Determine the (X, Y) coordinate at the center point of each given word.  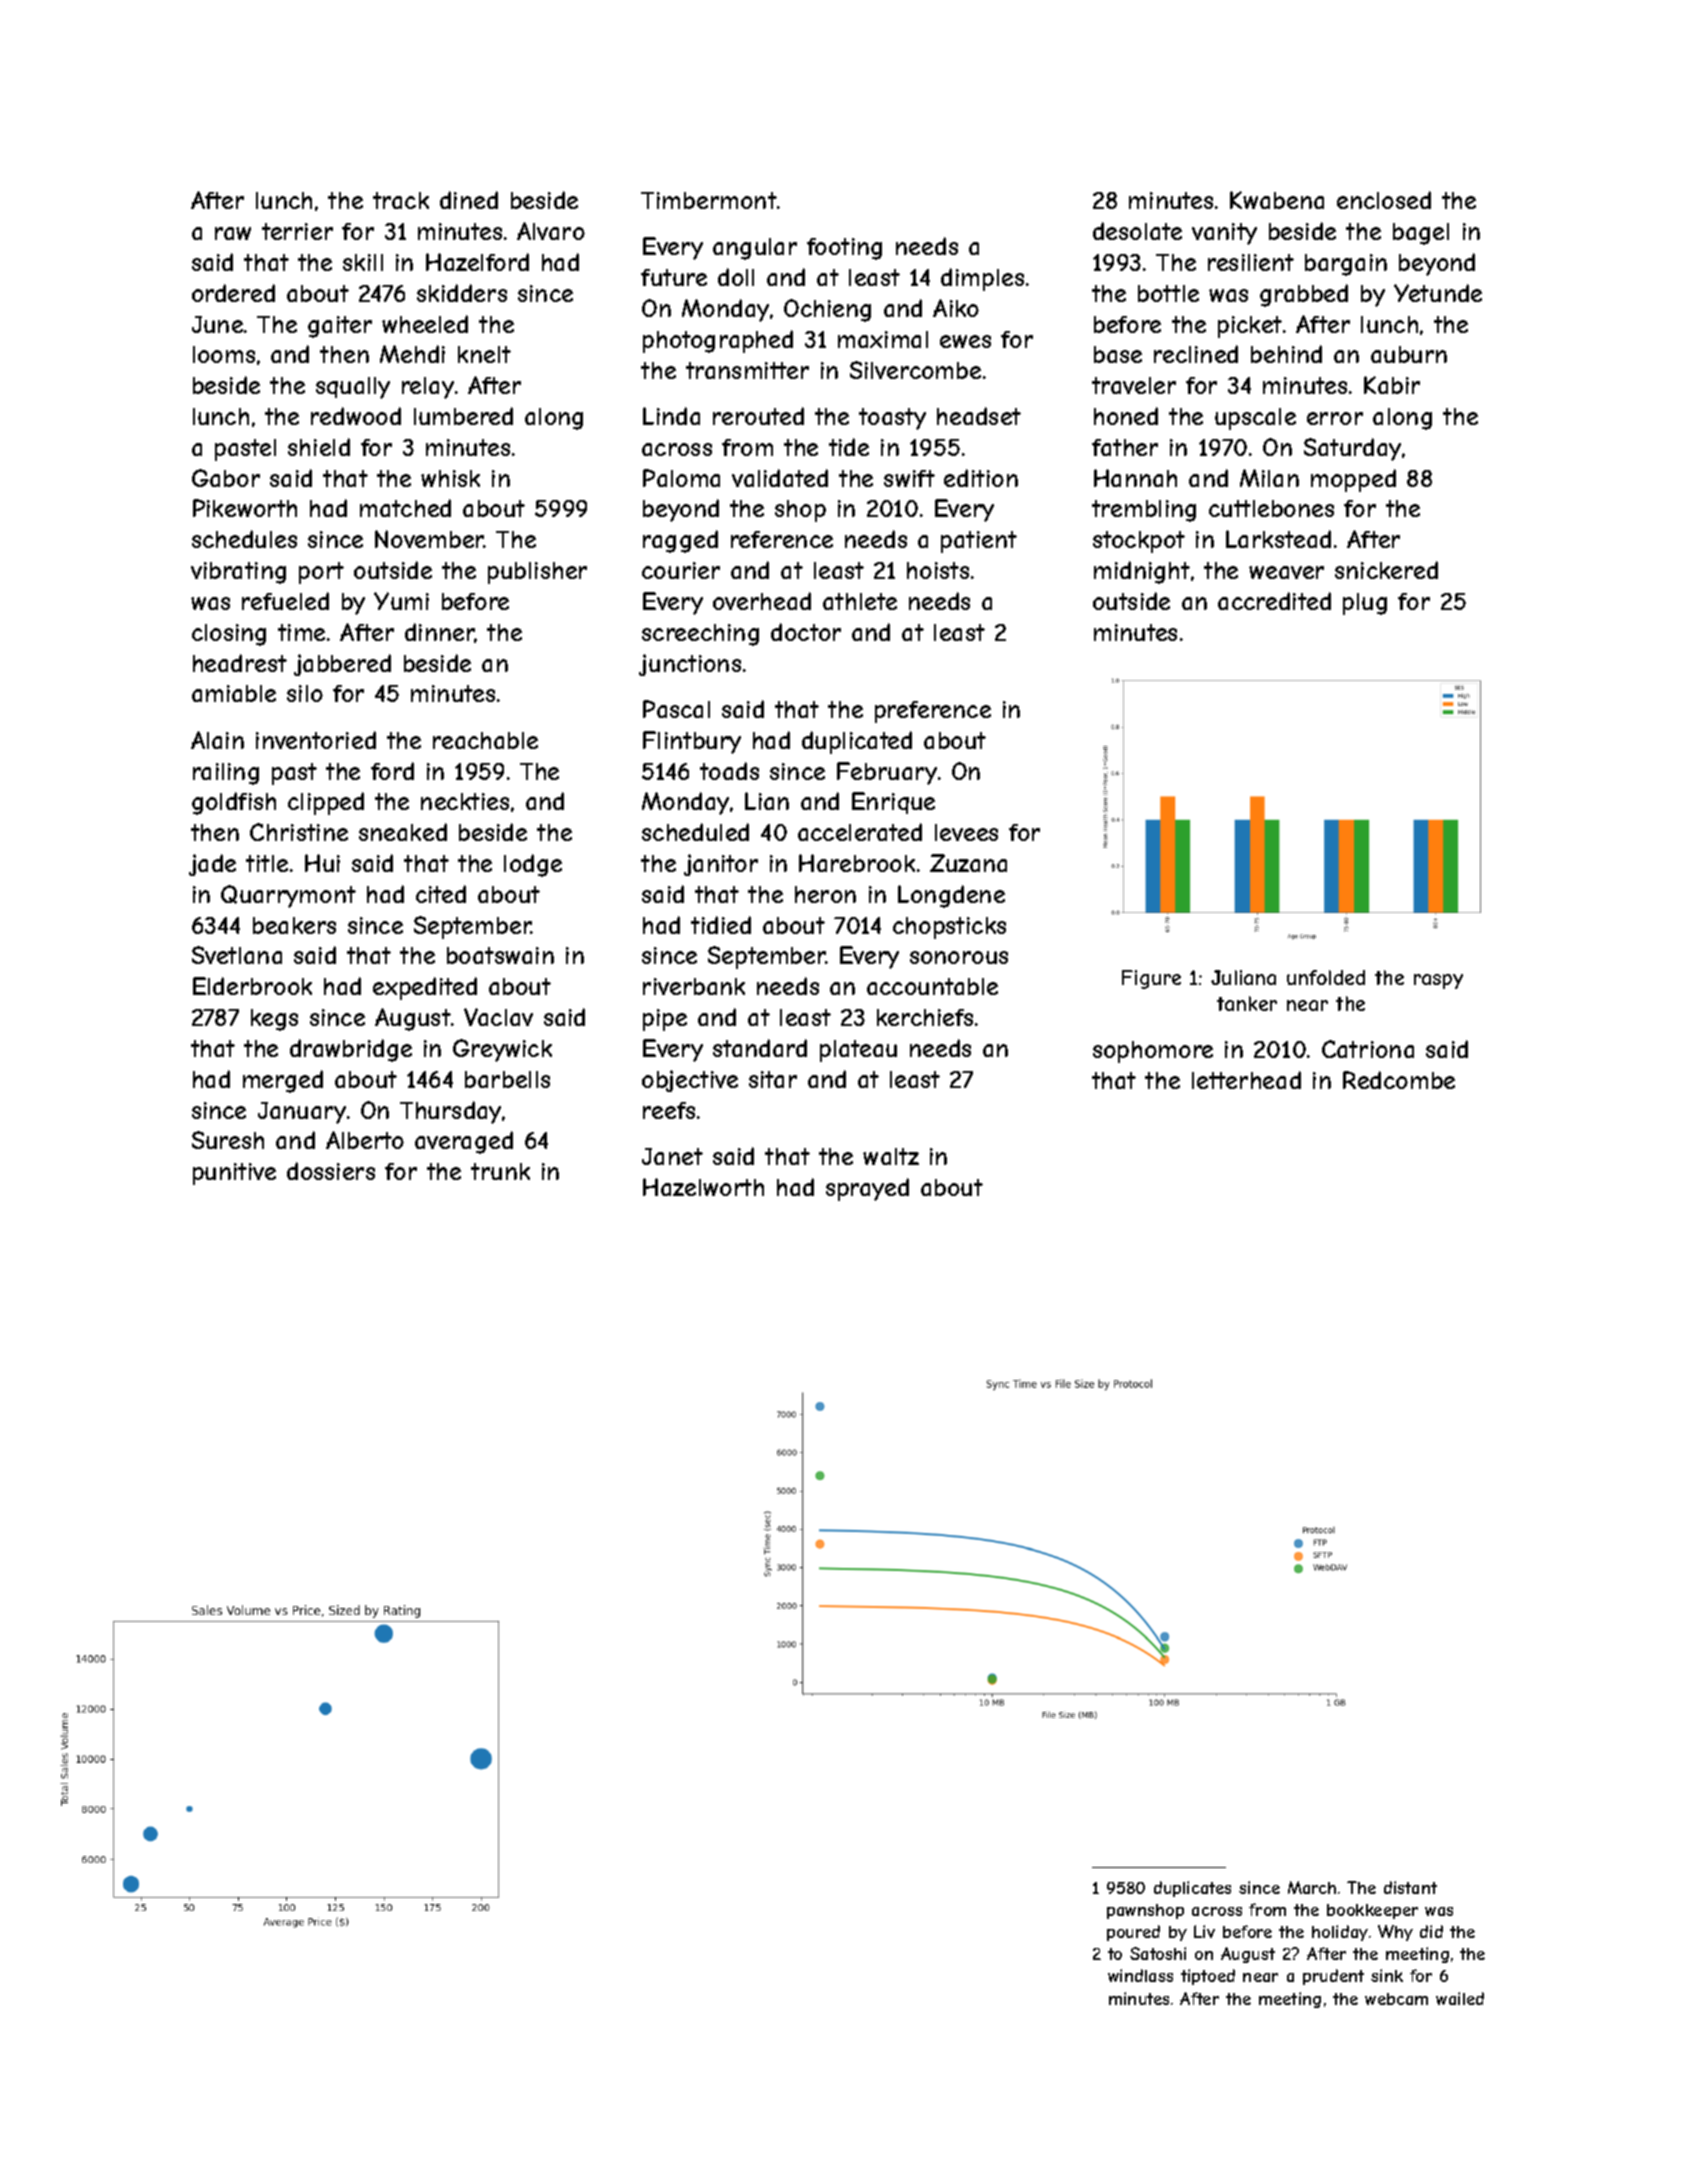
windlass (1140, 1975)
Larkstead (1278, 539)
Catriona (1368, 1049)
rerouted (758, 416)
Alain (217, 740)
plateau (858, 1051)
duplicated (857, 742)
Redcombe (1399, 1080)
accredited (1274, 601)
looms (224, 354)
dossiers (331, 1171)
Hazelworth (703, 1187)
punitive (234, 1174)
